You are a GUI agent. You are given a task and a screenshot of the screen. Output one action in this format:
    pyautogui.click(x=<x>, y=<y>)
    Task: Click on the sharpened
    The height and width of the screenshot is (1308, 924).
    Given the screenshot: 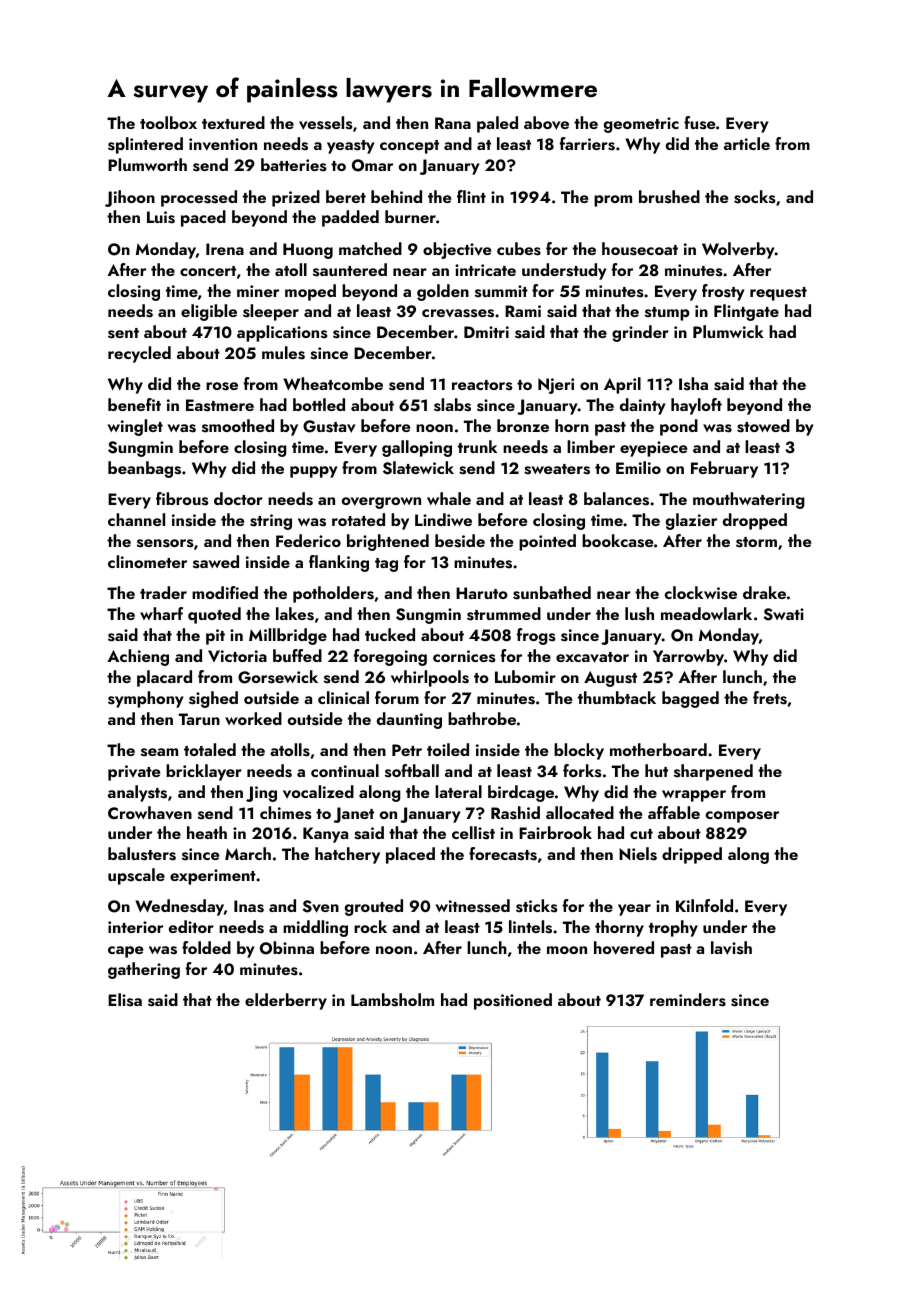 What is the action you would take?
    pyautogui.click(x=713, y=772)
